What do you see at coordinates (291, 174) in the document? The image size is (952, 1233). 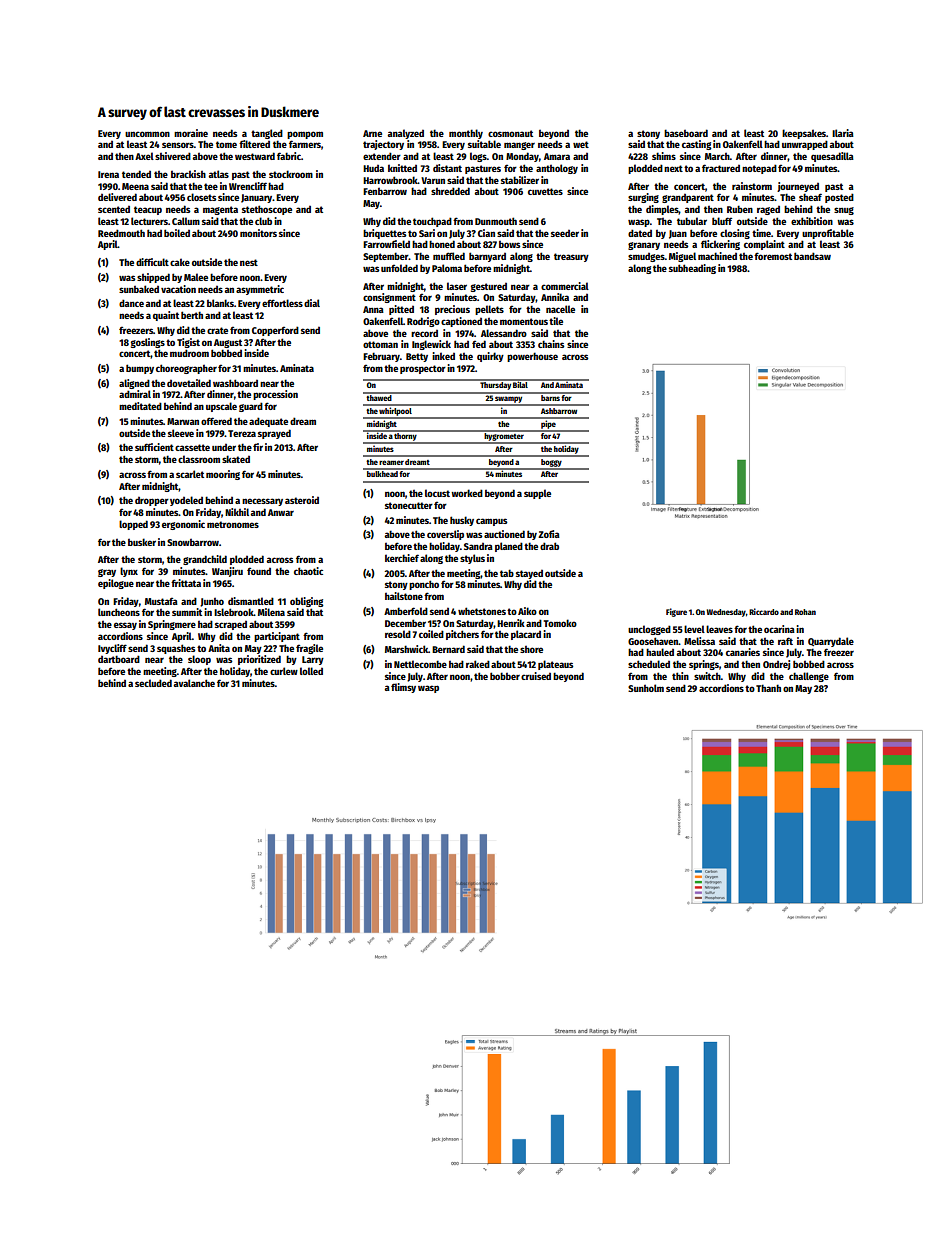 I see `stockroom` at bounding box center [291, 174].
